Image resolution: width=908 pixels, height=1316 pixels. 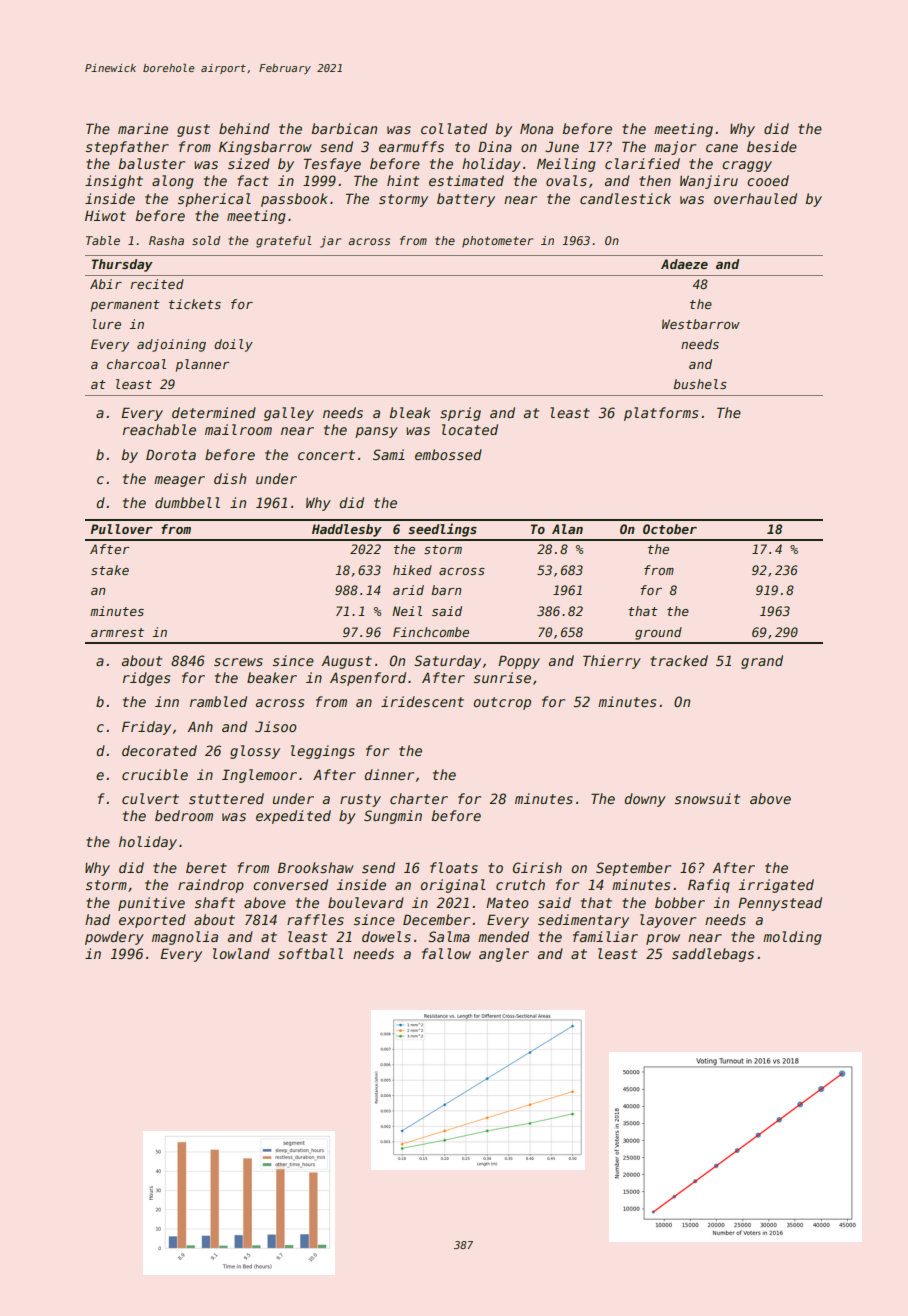 I want to click on bushels, so click(x=700, y=384).
